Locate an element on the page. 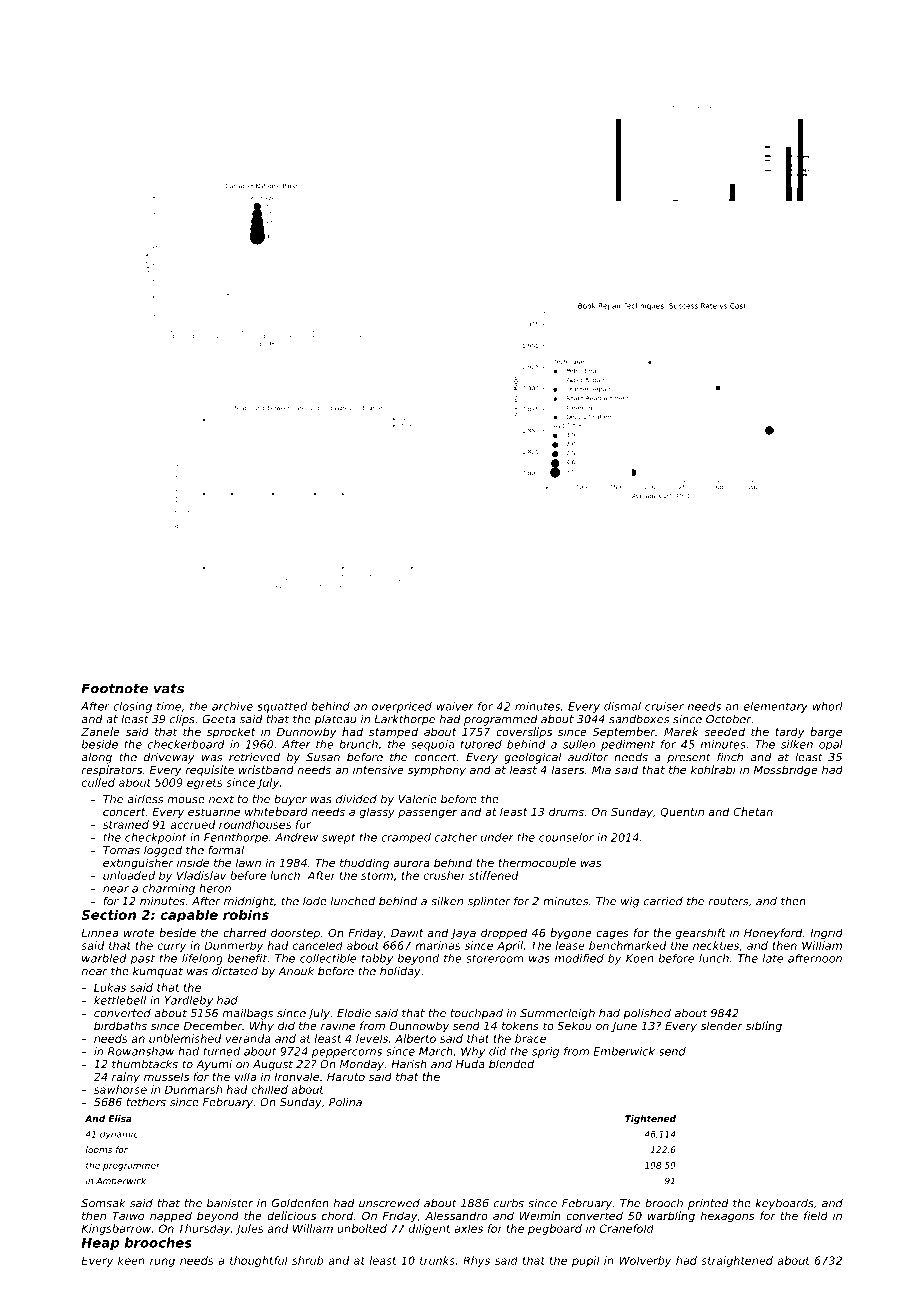 This document has width=924, height=1308. Goldenfen is located at coordinates (300, 1203).
